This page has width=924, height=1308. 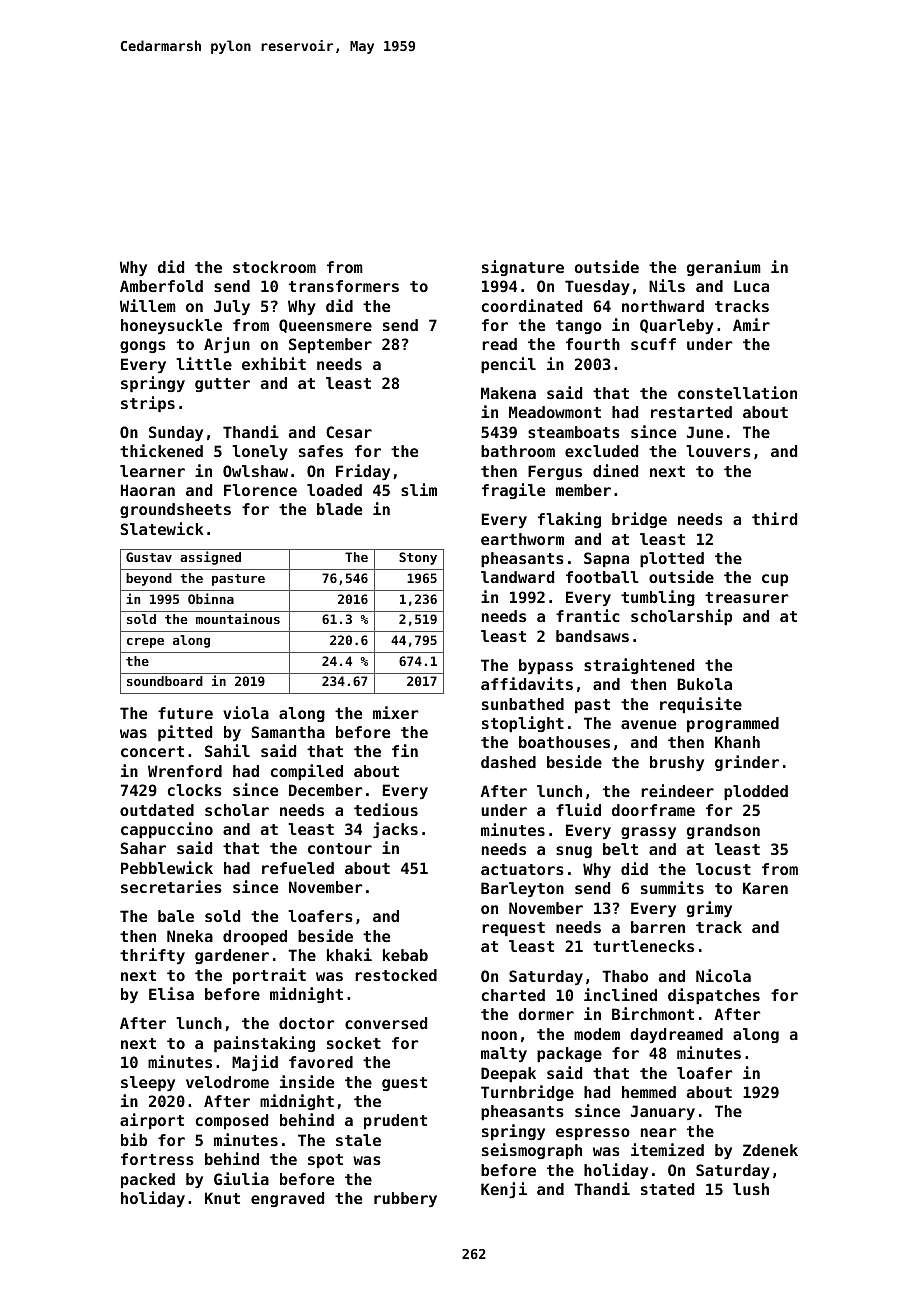 I want to click on Quarleby, so click(x=677, y=326).
